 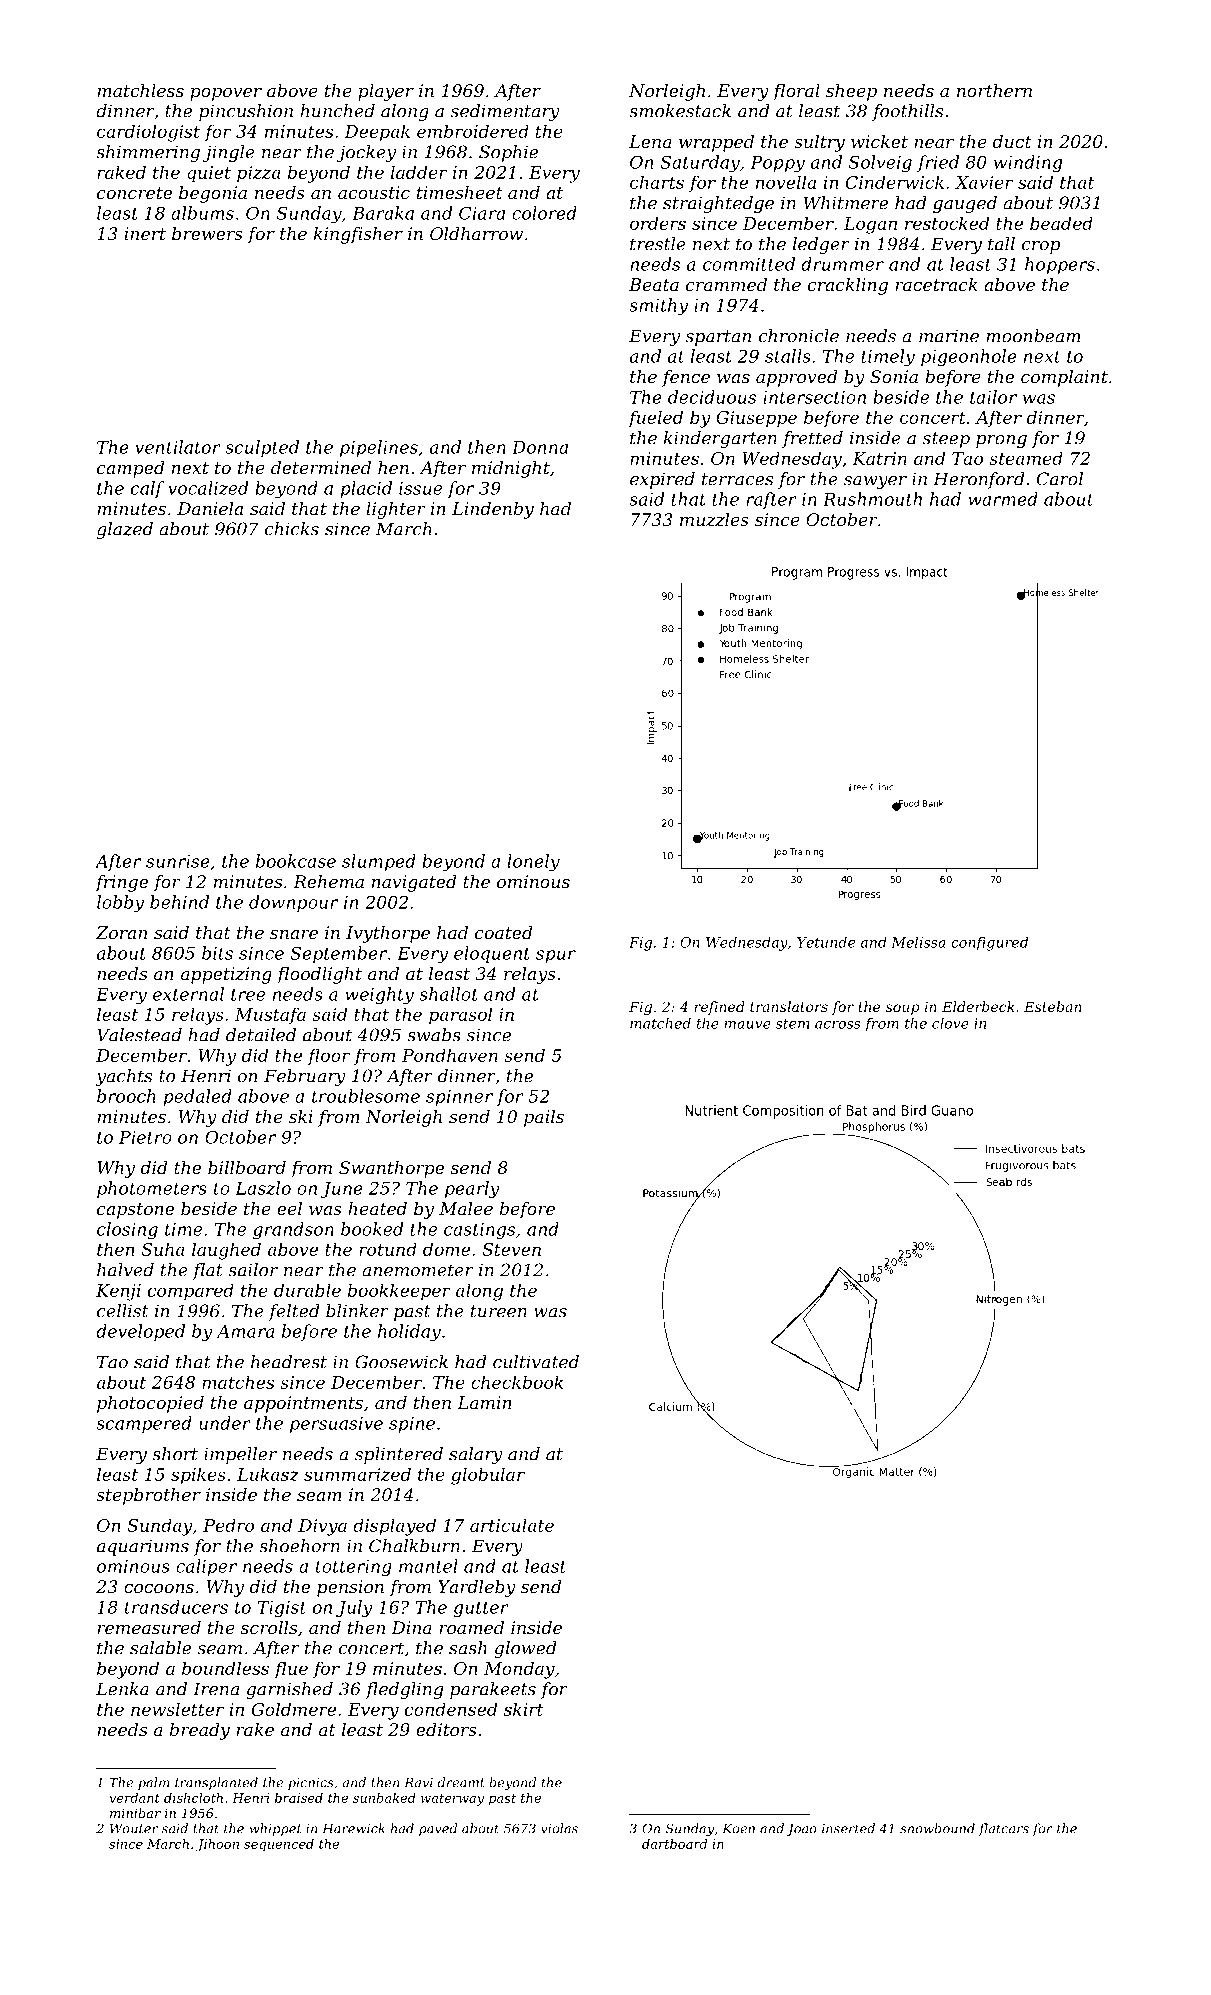 I want to click on Esteban, so click(x=1053, y=1006).
